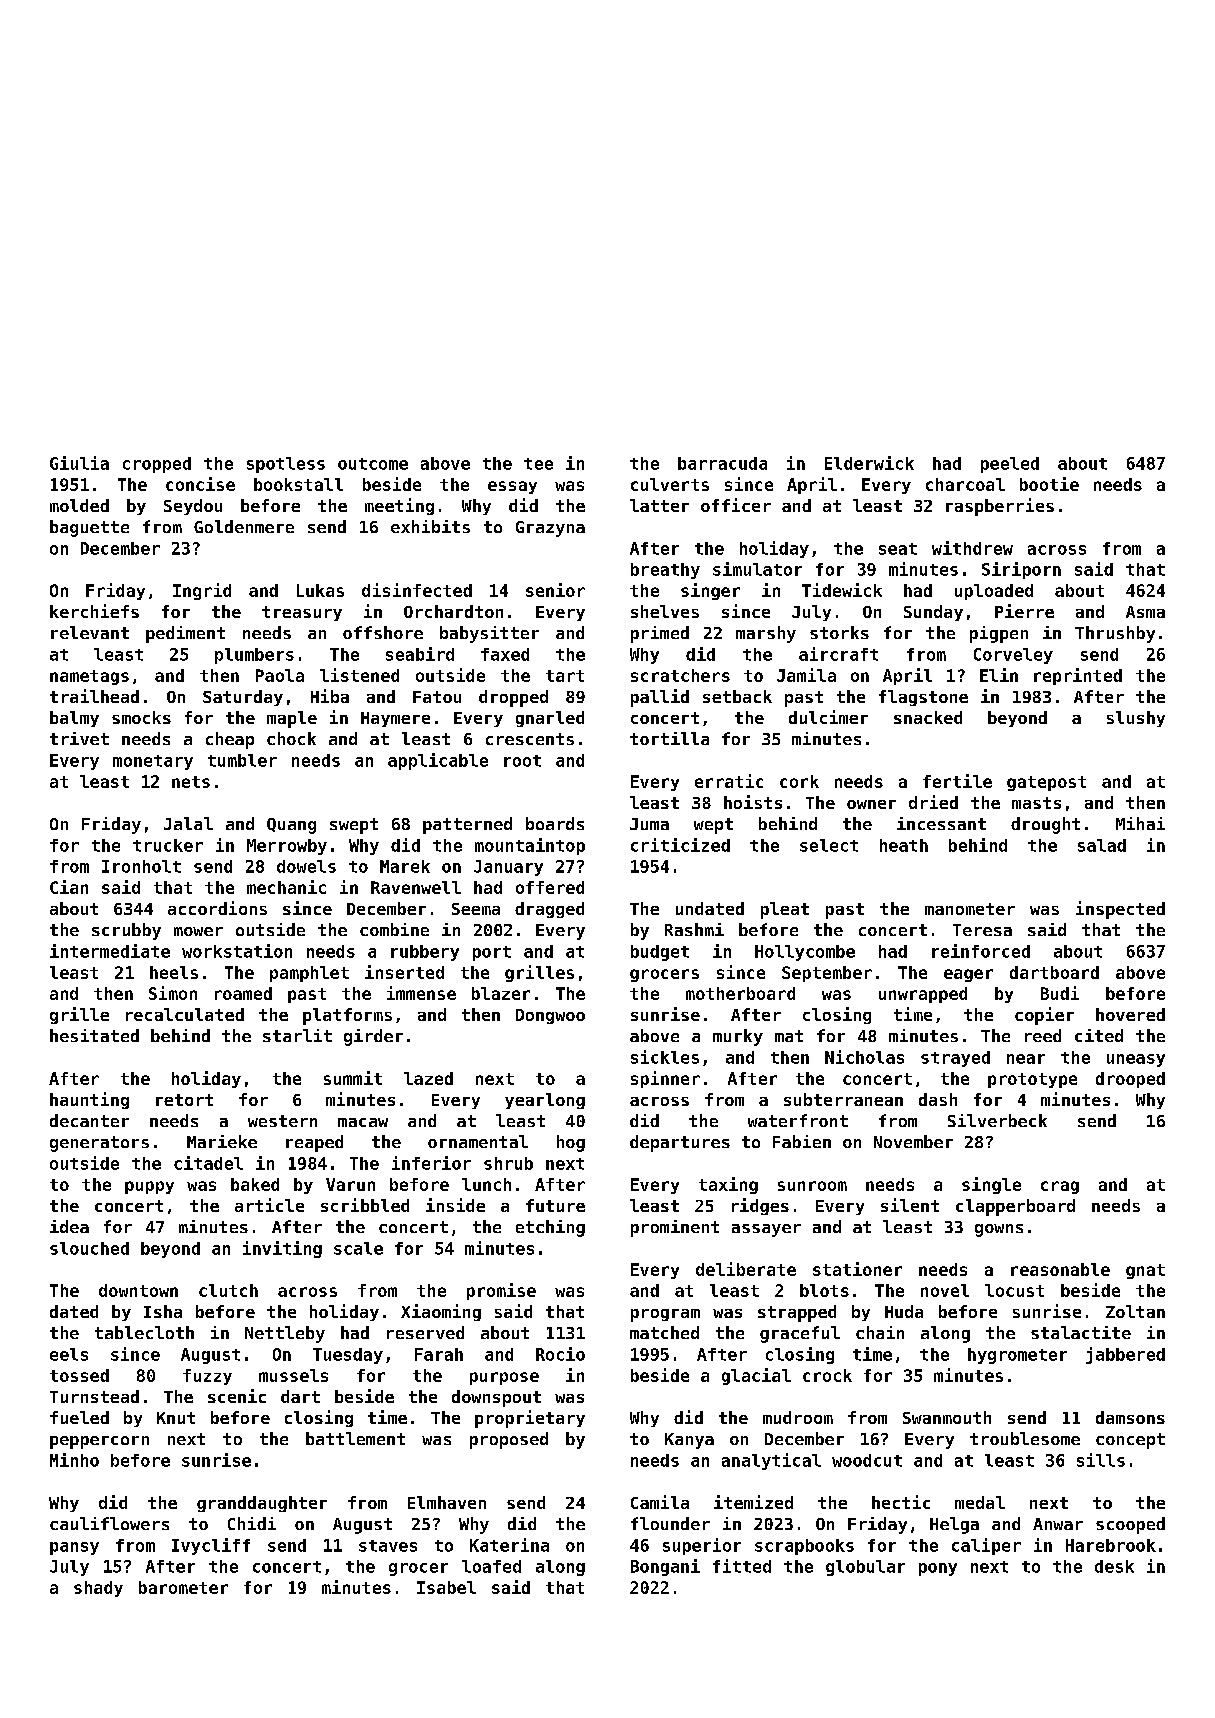  Describe the element at coordinates (286, 465) in the page. I see `spotless` at that location.
